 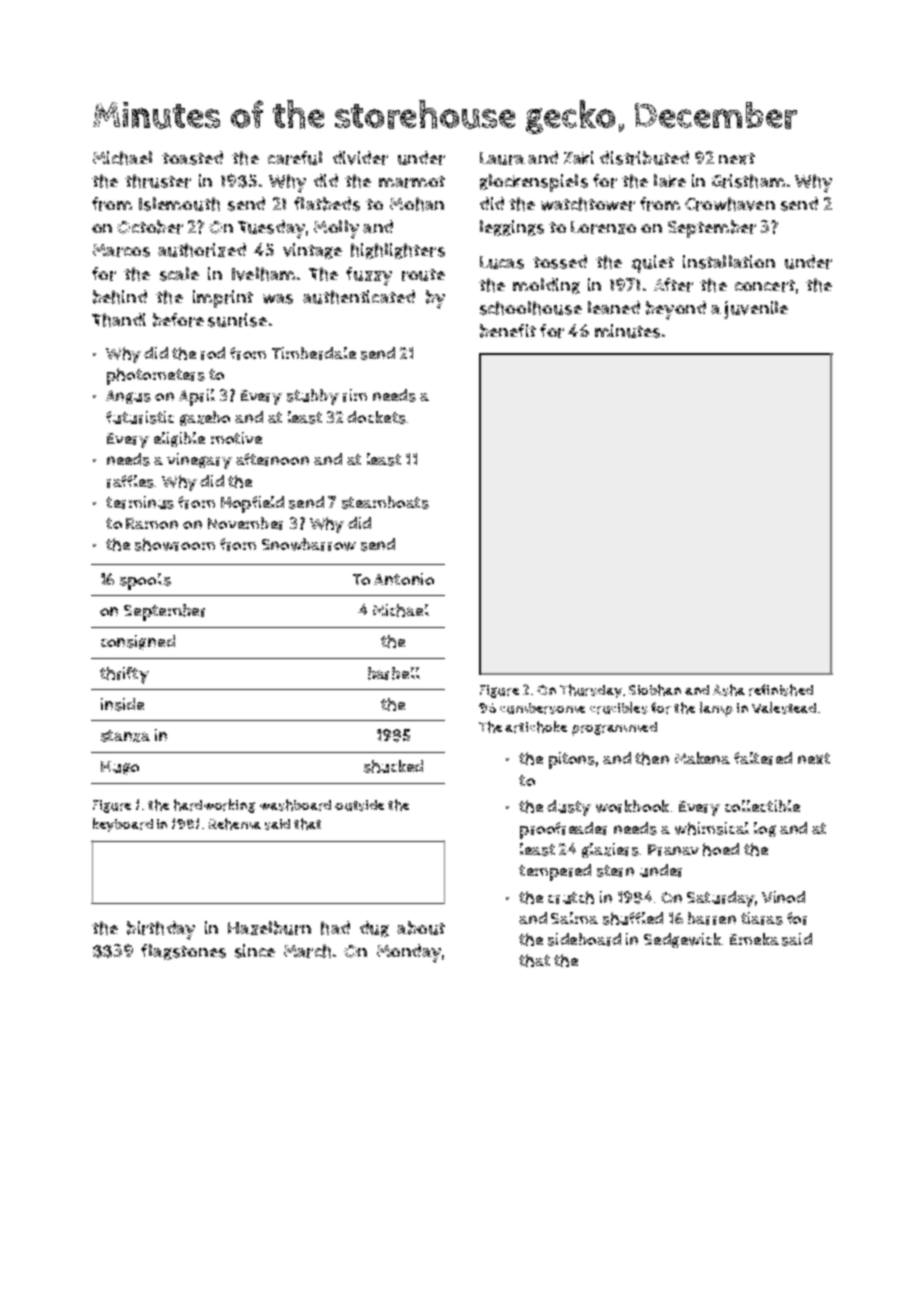 What do you see at coordinates (179, 204) in the screenshot?
I see `Islemouth` at bounding box center [179, 204].
